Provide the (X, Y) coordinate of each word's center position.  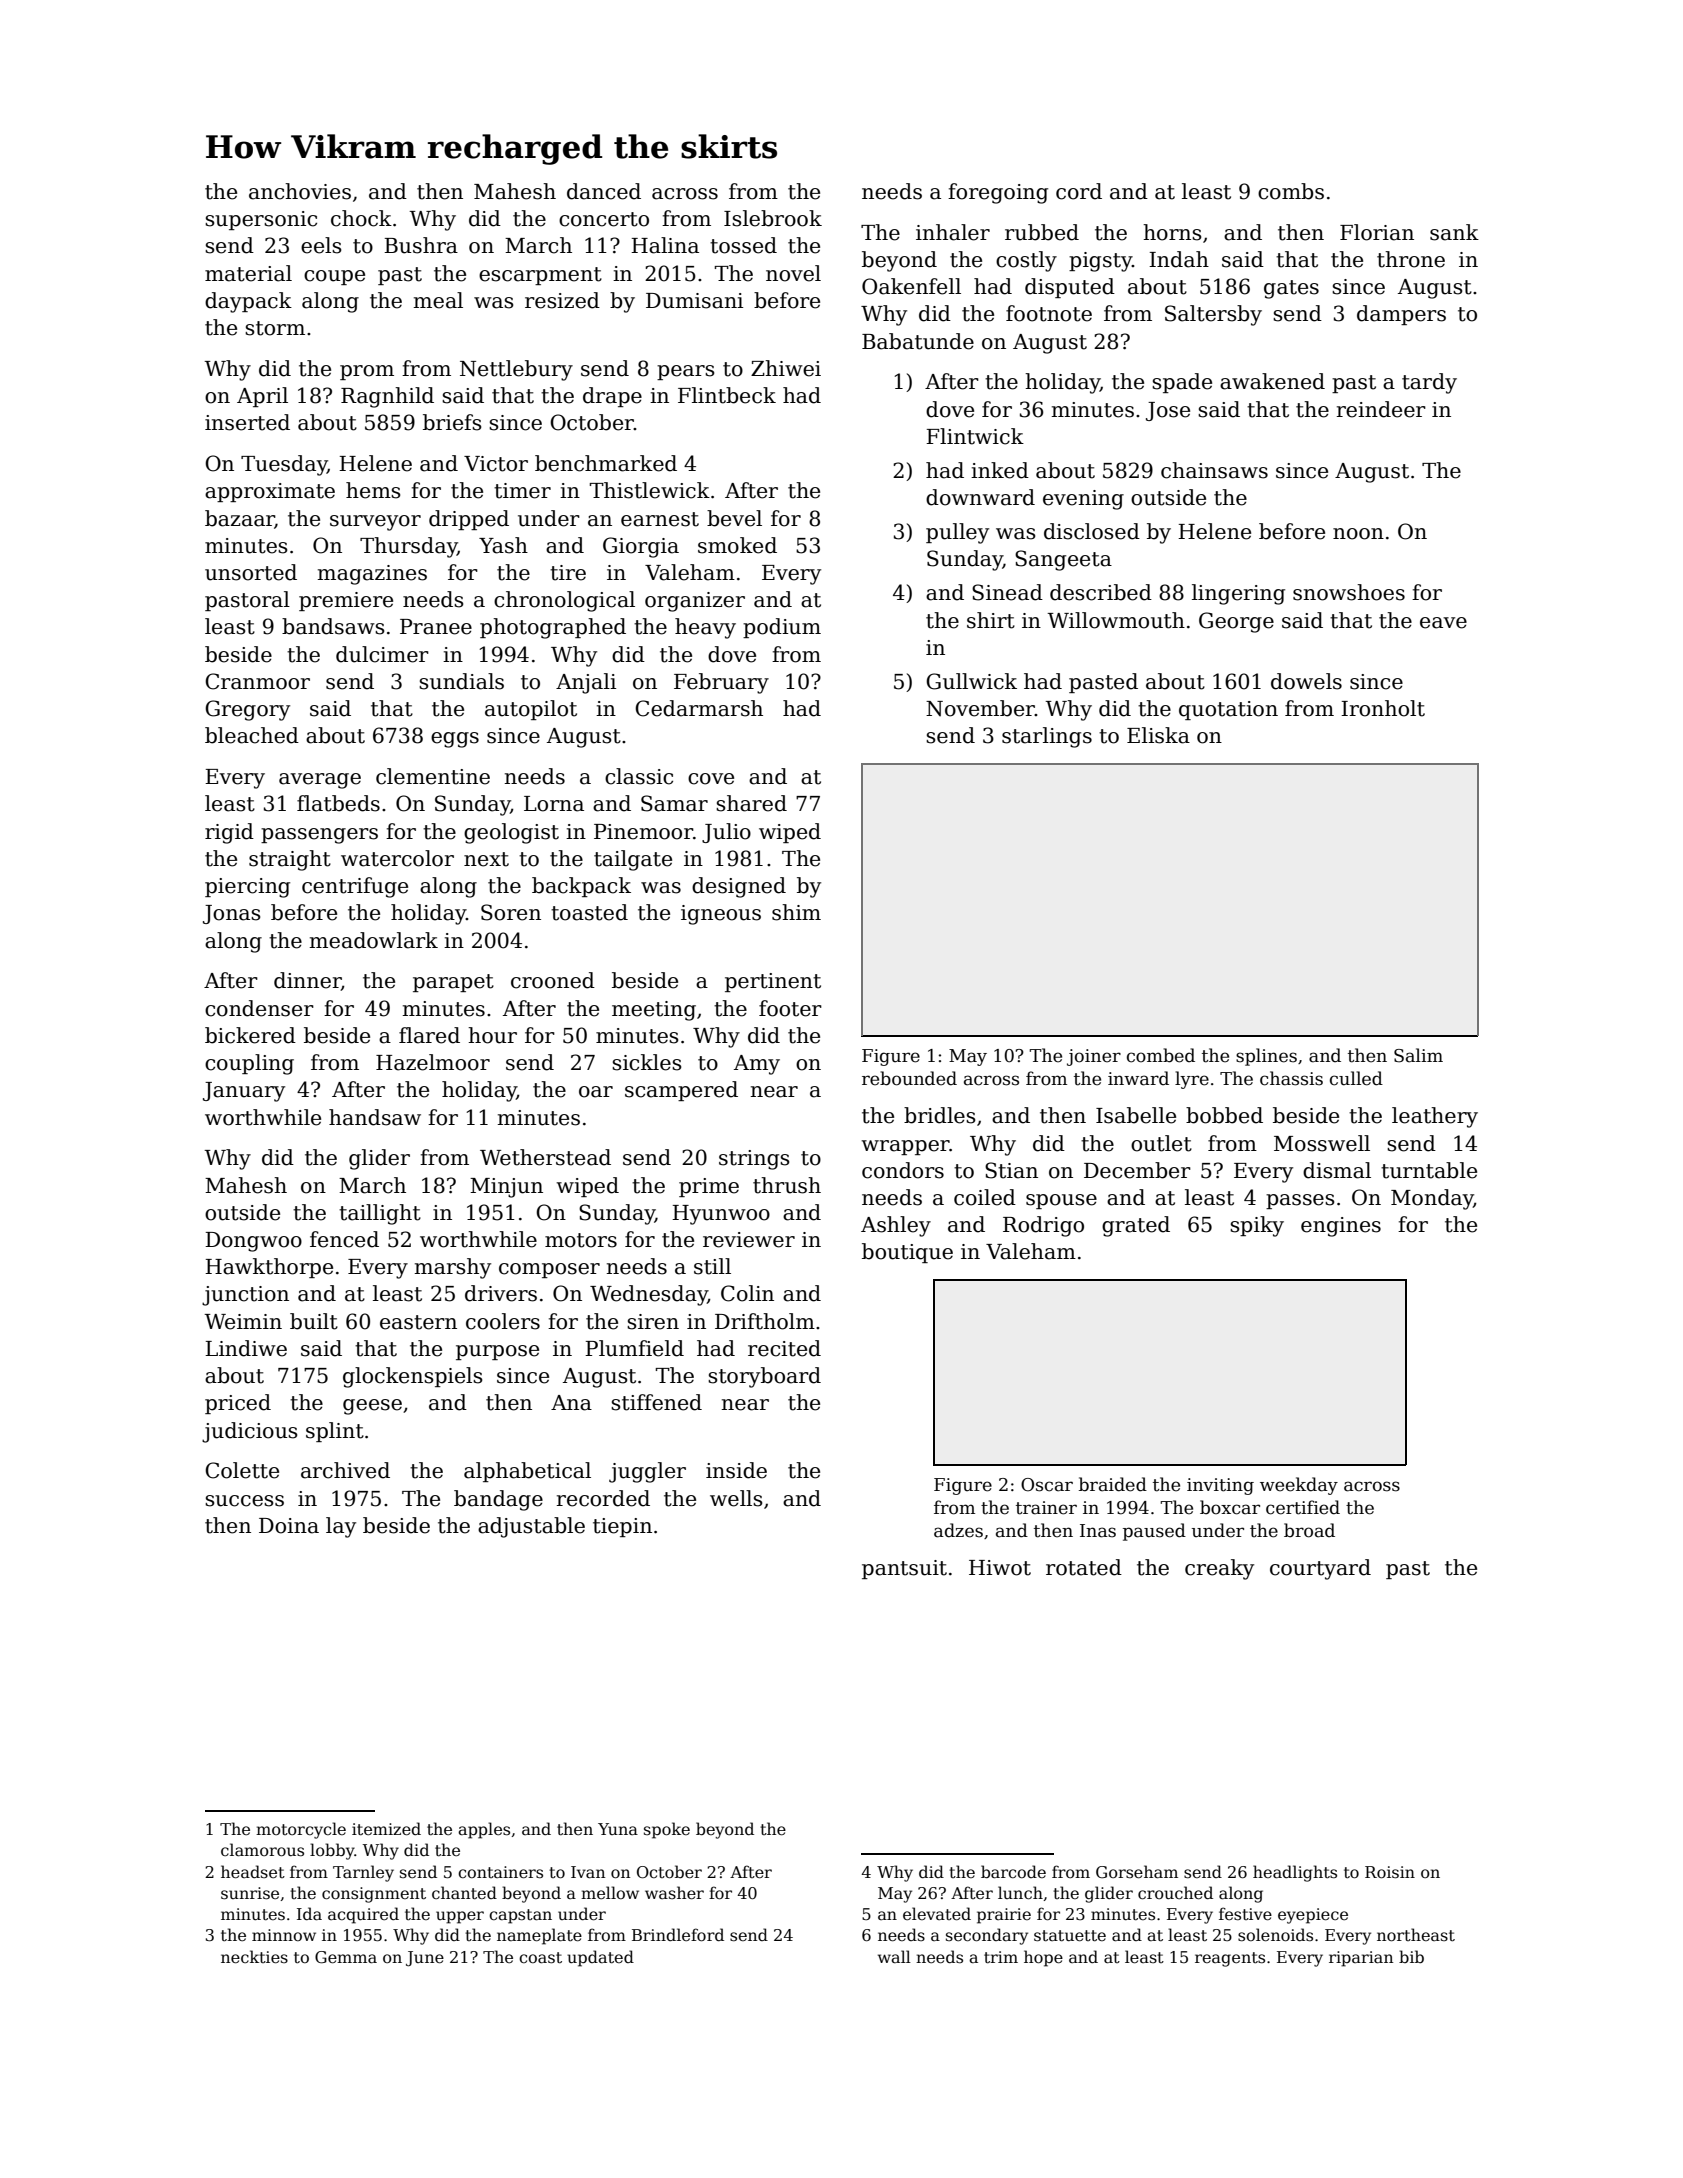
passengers (319, 836)
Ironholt (1383, 708)
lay (341, 1527)
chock (361, 218)
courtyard (1320, 1569)
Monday (1432, 1199)
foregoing (998, 193)
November (980, 708)
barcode (1013, 1872)
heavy (705, 628)
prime (709, 1187)
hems (373, 490)
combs (1291, 191)
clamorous (262, 1850)
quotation (1228, 710)
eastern (418, 1322)
